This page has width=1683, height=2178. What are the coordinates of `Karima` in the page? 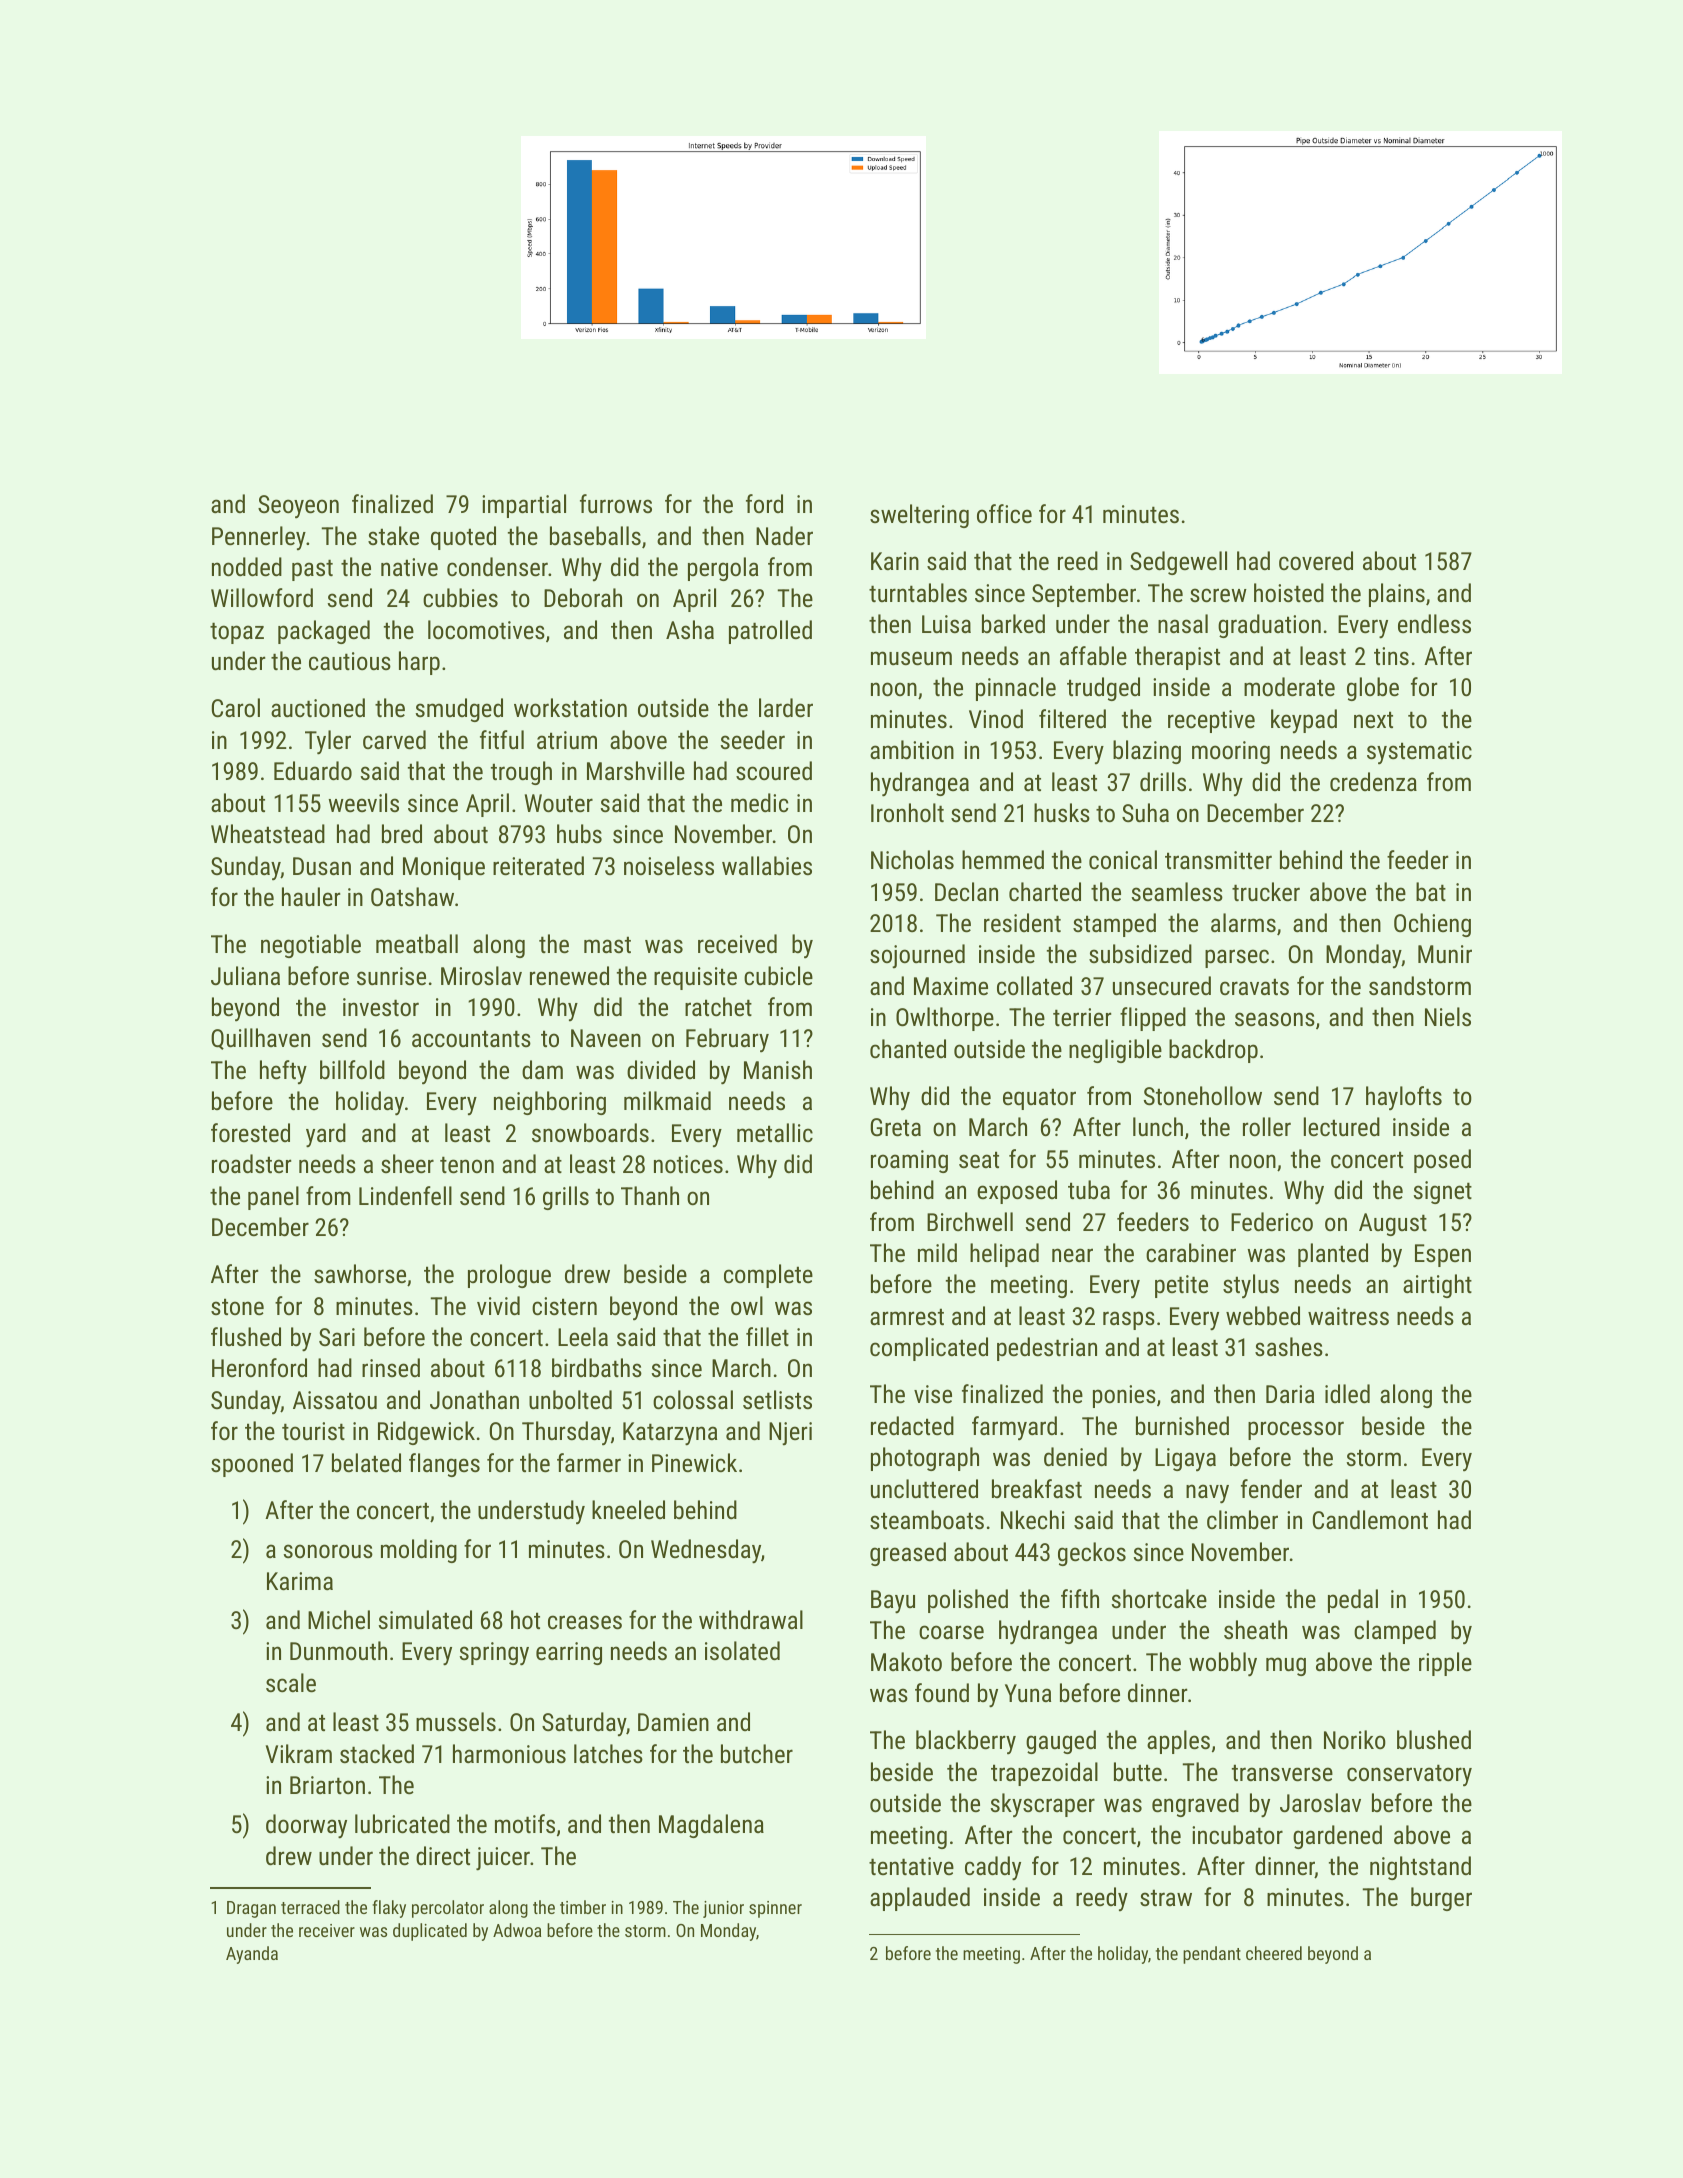 It's located at (300, 1581).
